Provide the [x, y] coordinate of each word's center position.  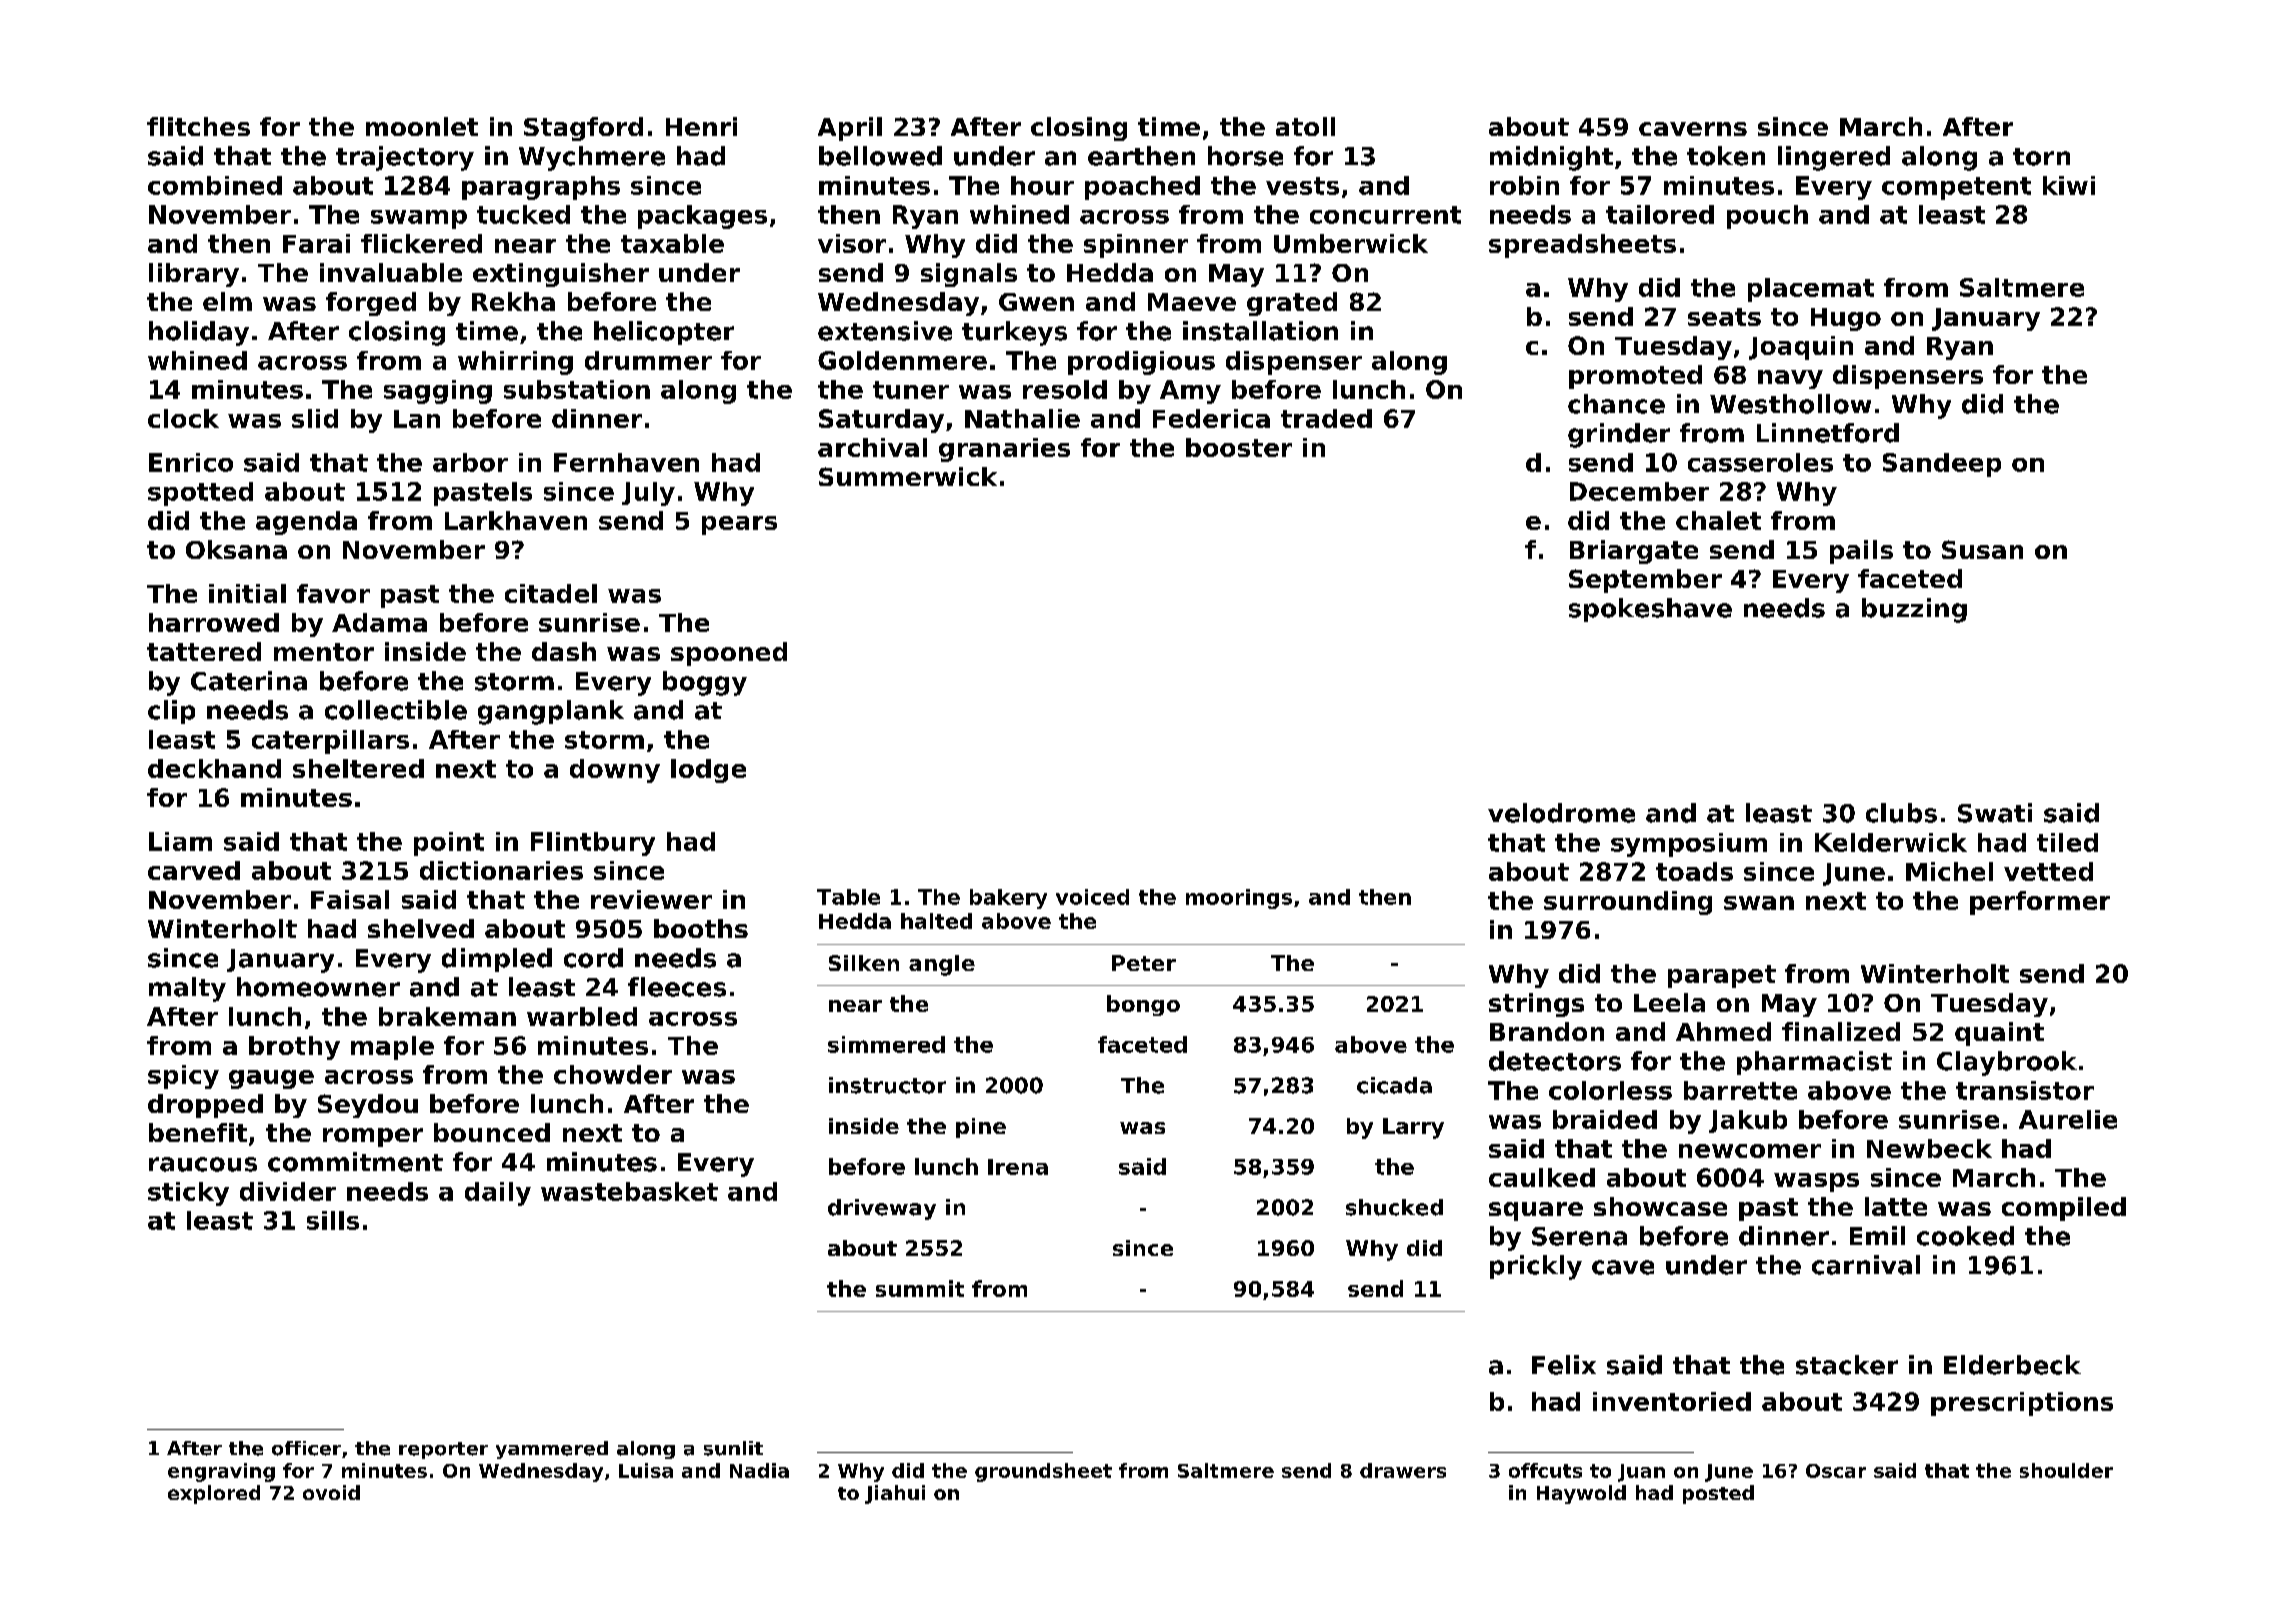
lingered [1834, 158]
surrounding [1628, 903]
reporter [443, 1450]
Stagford [583, 129]
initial [247, 593]
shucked [1394, 1207]
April [850, 129]
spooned [729, 654]
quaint [1999, 1034]
